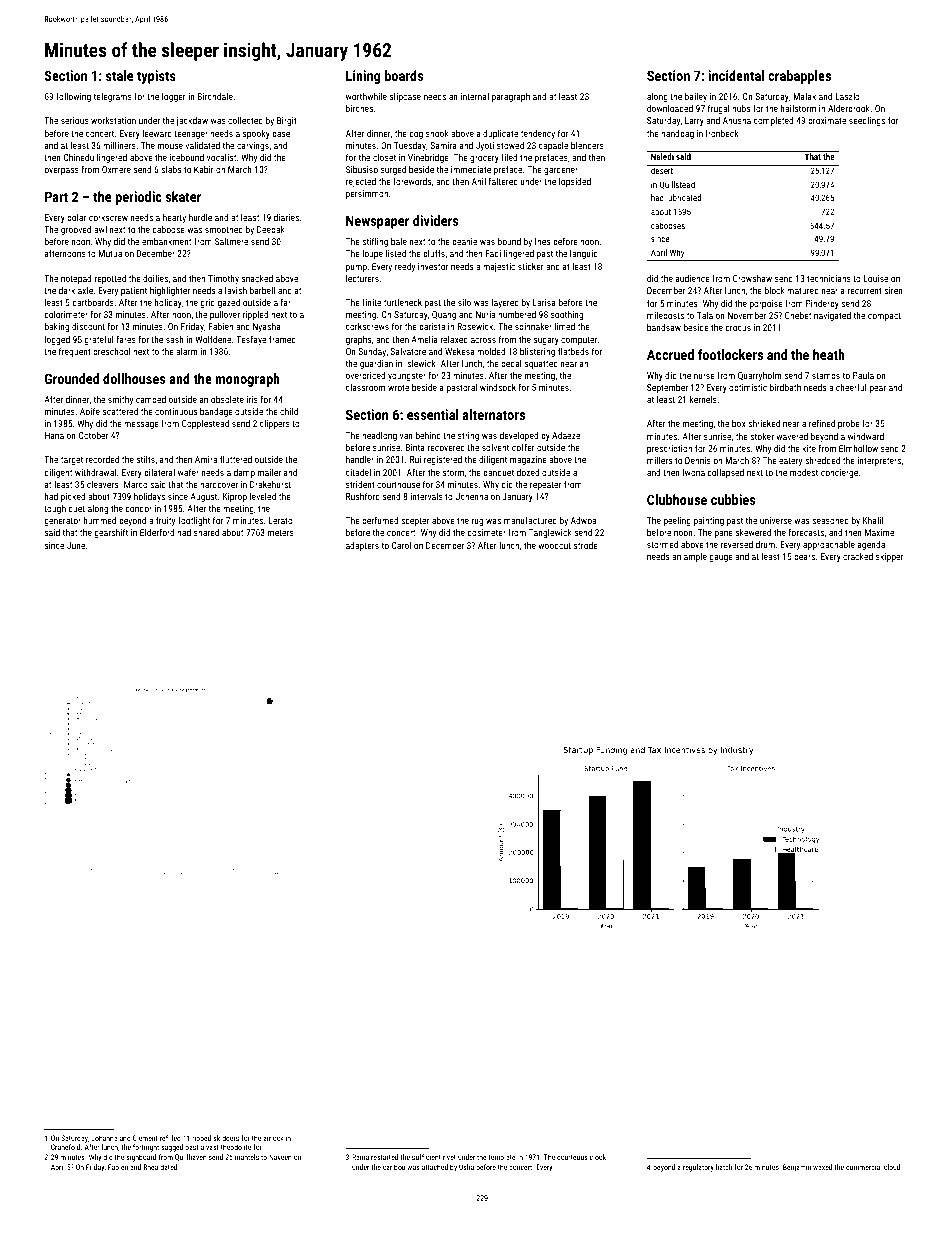  I want to click on meters, so click(281, 532).
